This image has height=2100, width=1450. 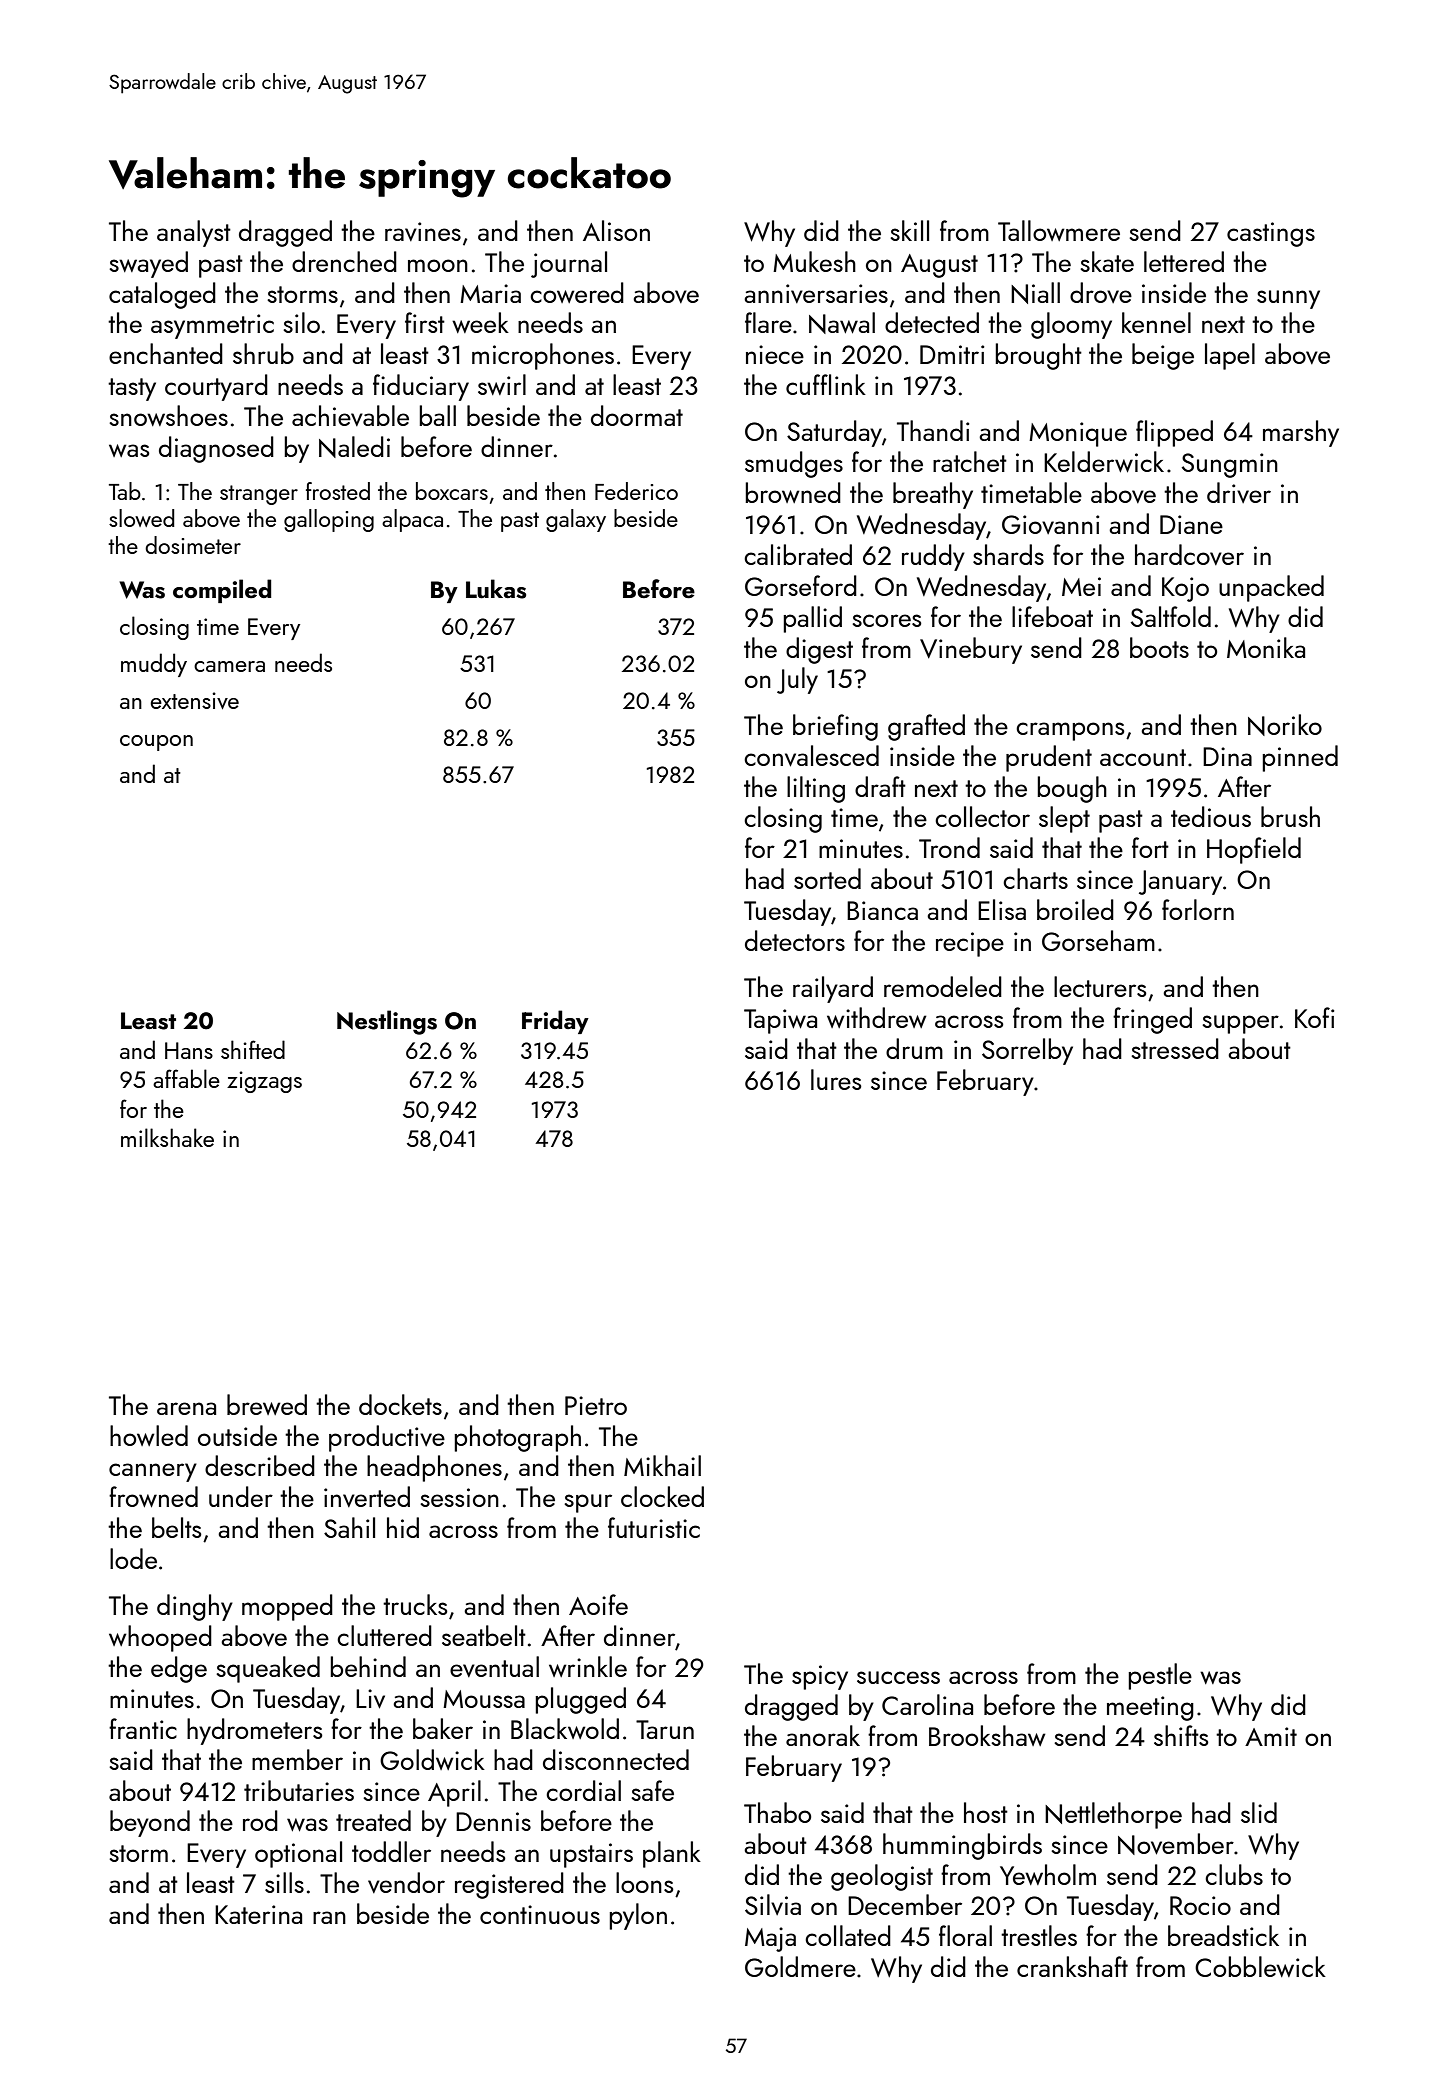 I want to click on Nestlings, so click(x=387, y=1022).
